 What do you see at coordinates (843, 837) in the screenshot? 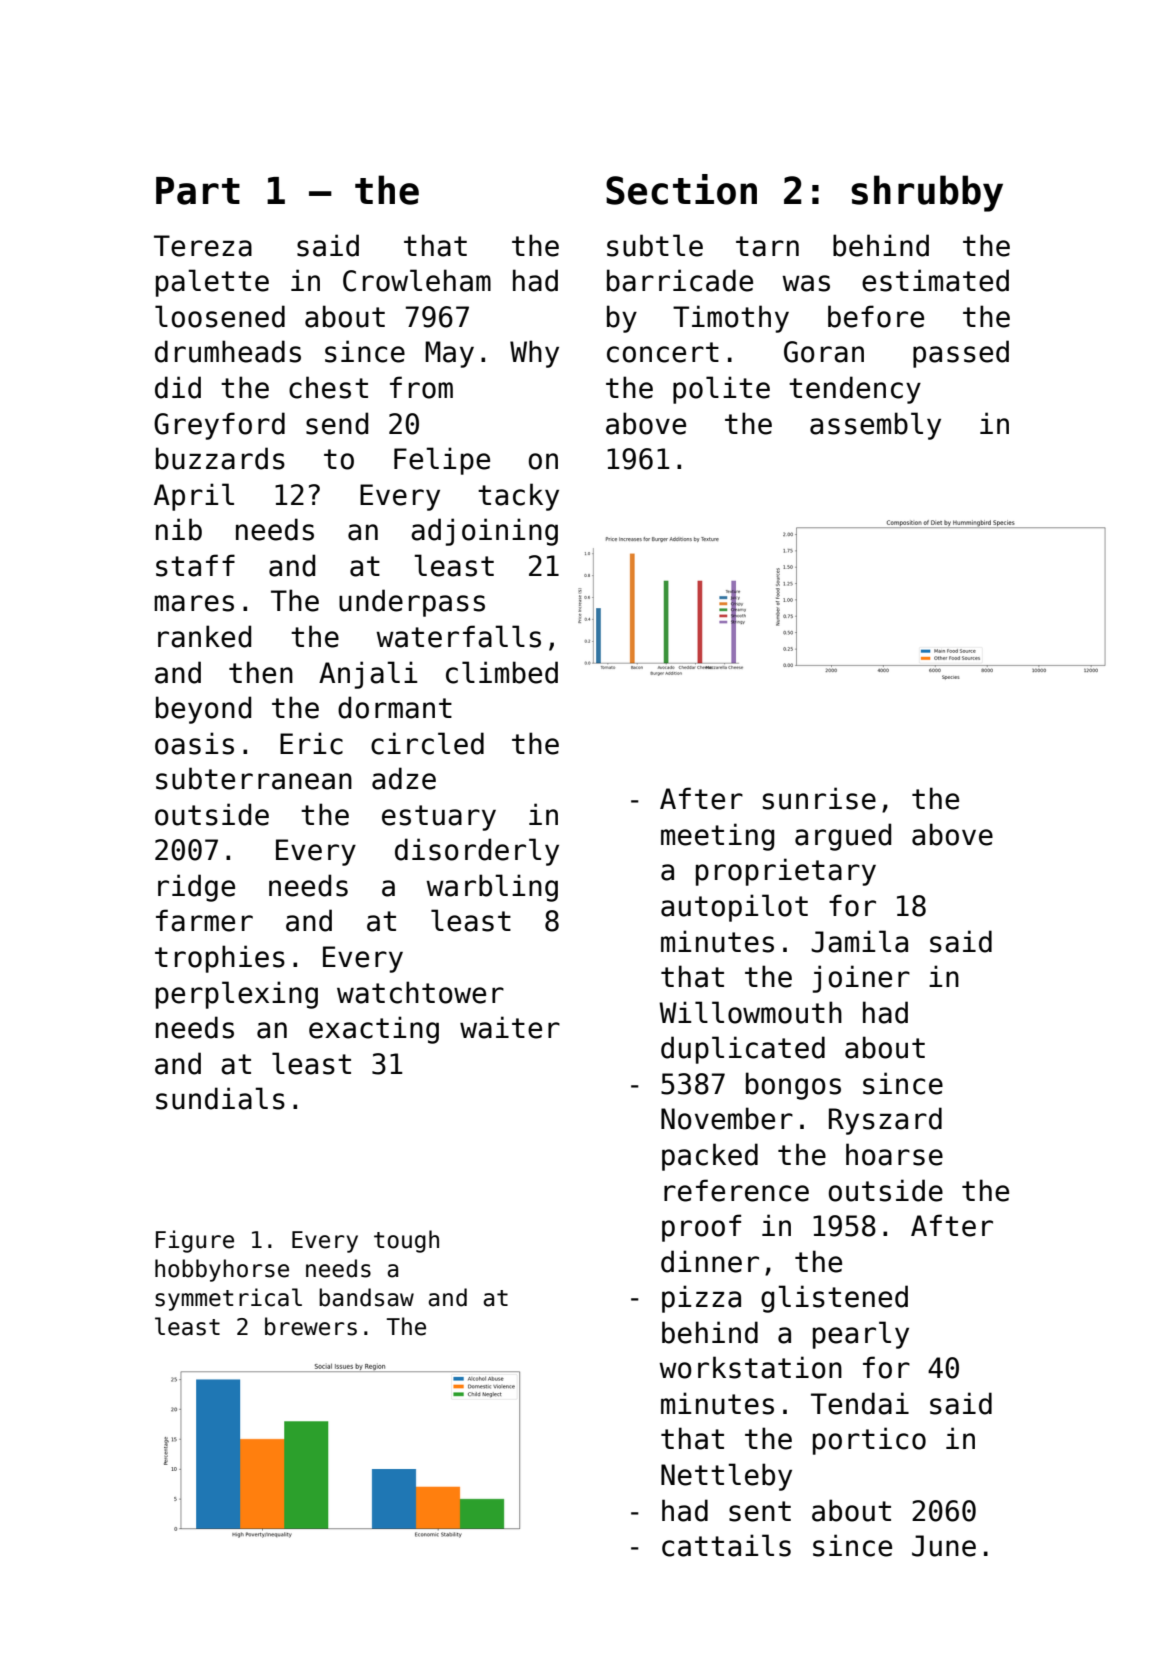
I see `argued` at bounding box center [843, 837].
